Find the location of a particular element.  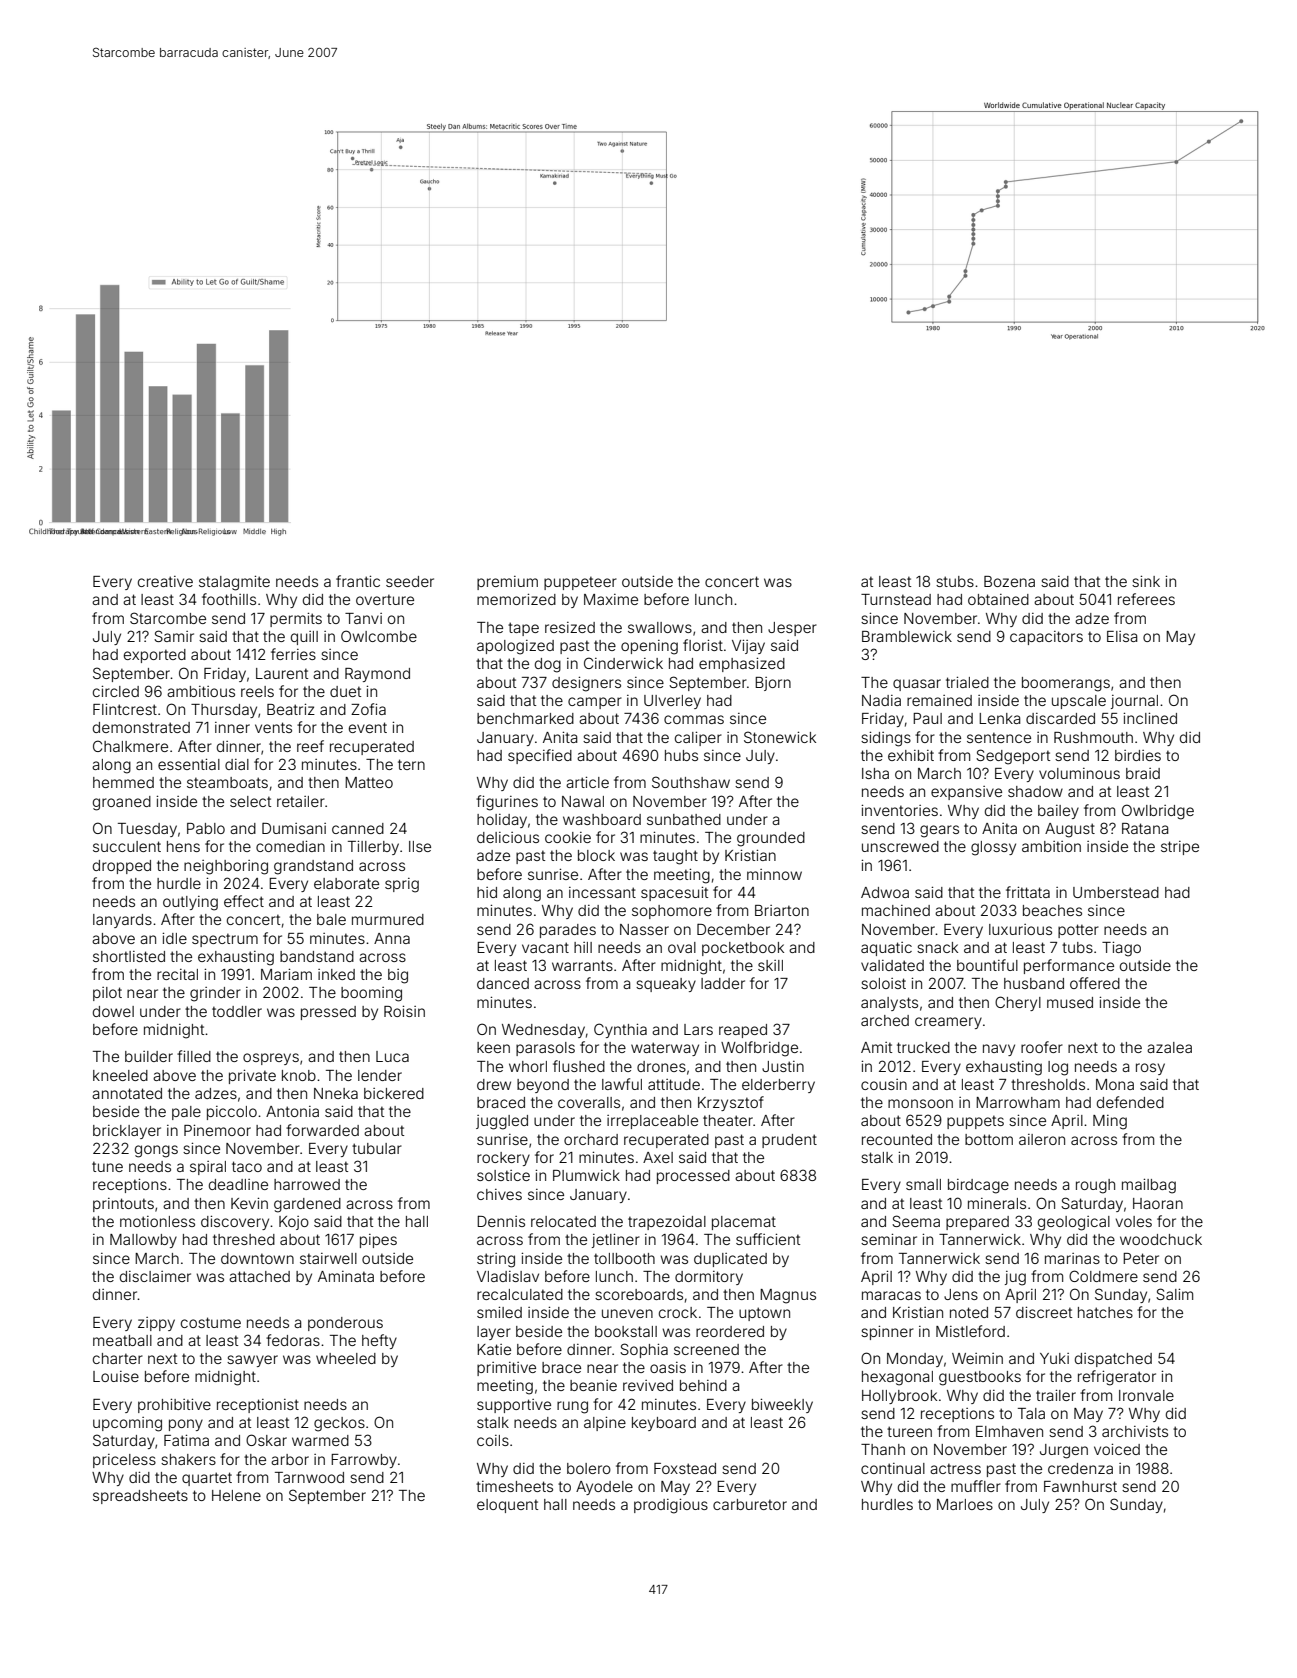

Owlcombe is located at coordinates (379, 636).
